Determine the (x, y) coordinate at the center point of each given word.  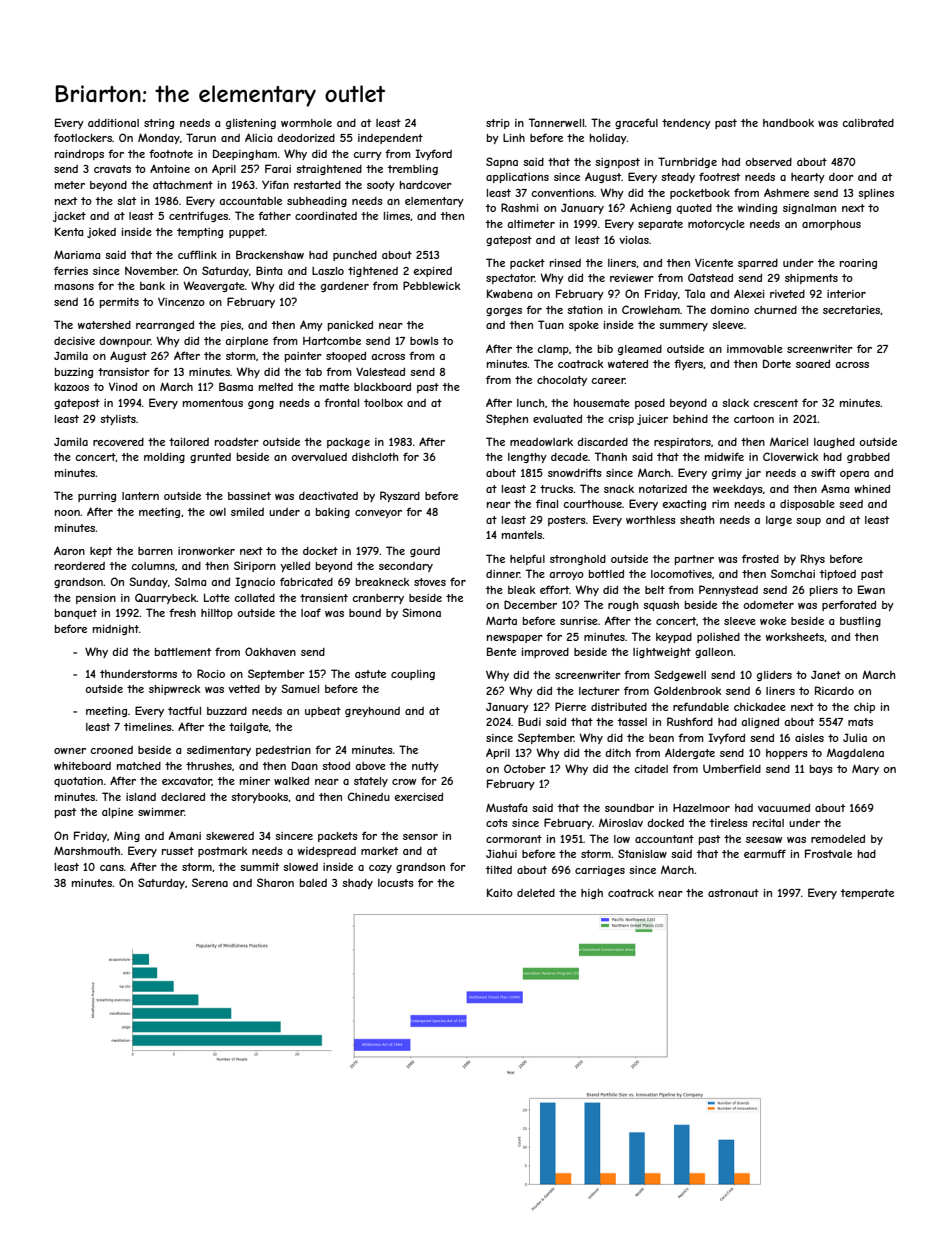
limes (397, 216)
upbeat (323, 712)
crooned (111, 750)
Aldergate (690, 753)
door (841, 177)
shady (357, 884)
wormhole (306, 123)
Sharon (275, 882)
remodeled (838, 839)
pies (231, 326)
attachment (183, 185)
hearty (808, 178)
